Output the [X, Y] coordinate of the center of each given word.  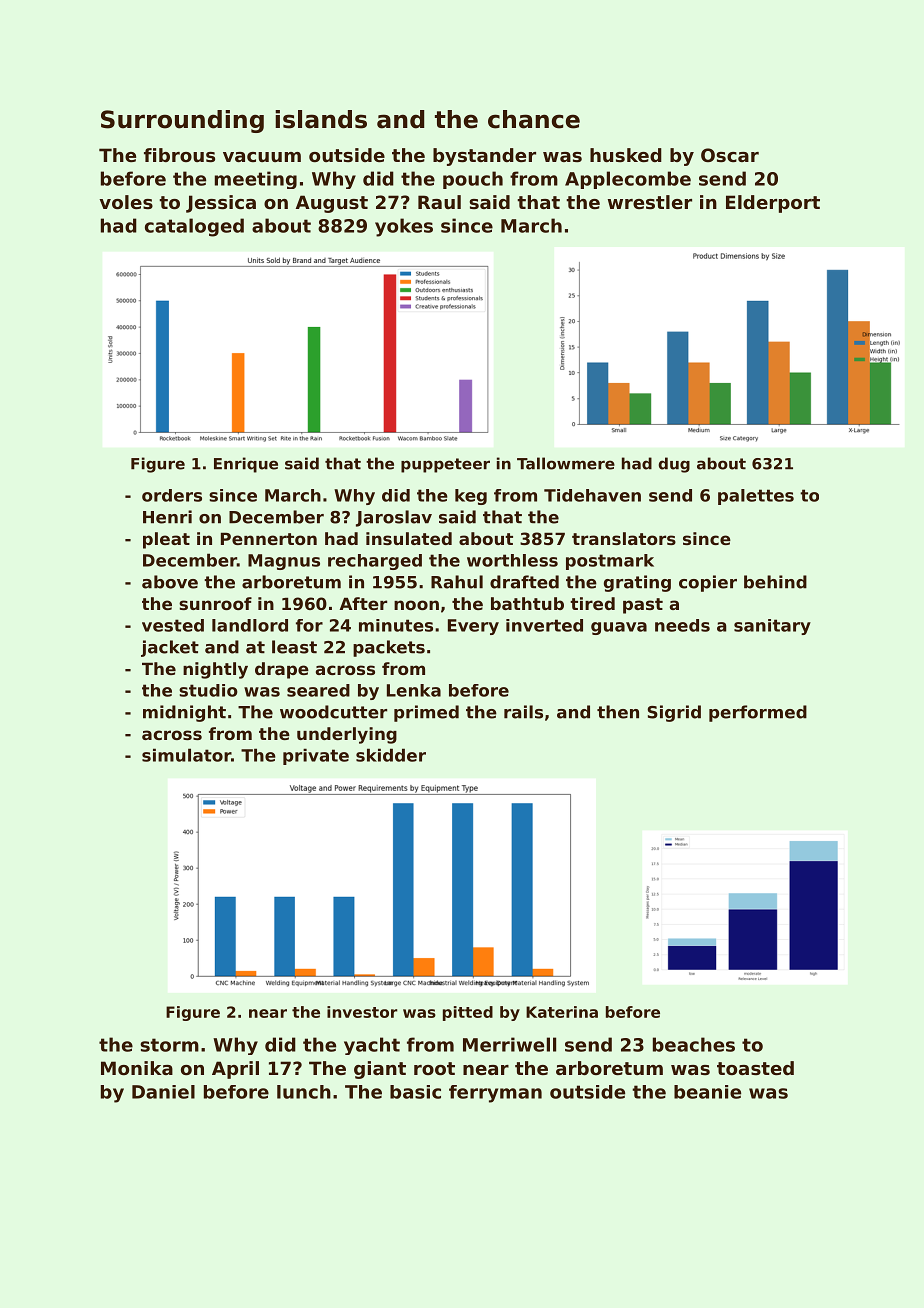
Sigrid [674, 713]
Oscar [730, 155]
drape [282, 670]
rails [523, 712]
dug [674, 465]
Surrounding [182, 121]
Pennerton [269, 538]
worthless [512, 560]
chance [534, 119]
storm [169, 1045]
